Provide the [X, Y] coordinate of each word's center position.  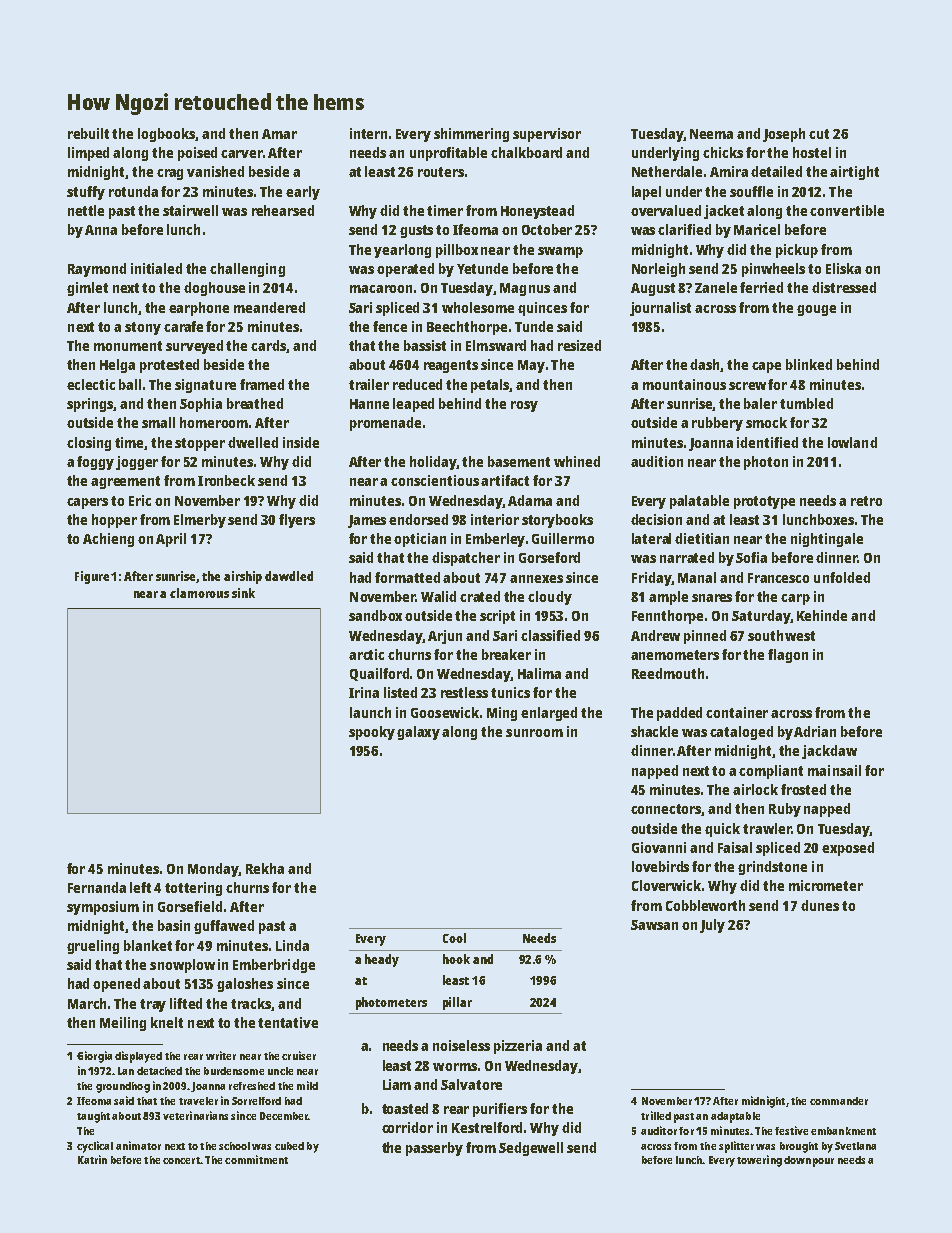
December [284, 1116]
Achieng [108, 540]
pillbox [457, 251]
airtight [854, 173]
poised [197, 154]
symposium [103, 908]
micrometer [826, 885]
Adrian [815, 731]
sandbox [375, 615]
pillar [457, 1003]
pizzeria [518, 1047]
